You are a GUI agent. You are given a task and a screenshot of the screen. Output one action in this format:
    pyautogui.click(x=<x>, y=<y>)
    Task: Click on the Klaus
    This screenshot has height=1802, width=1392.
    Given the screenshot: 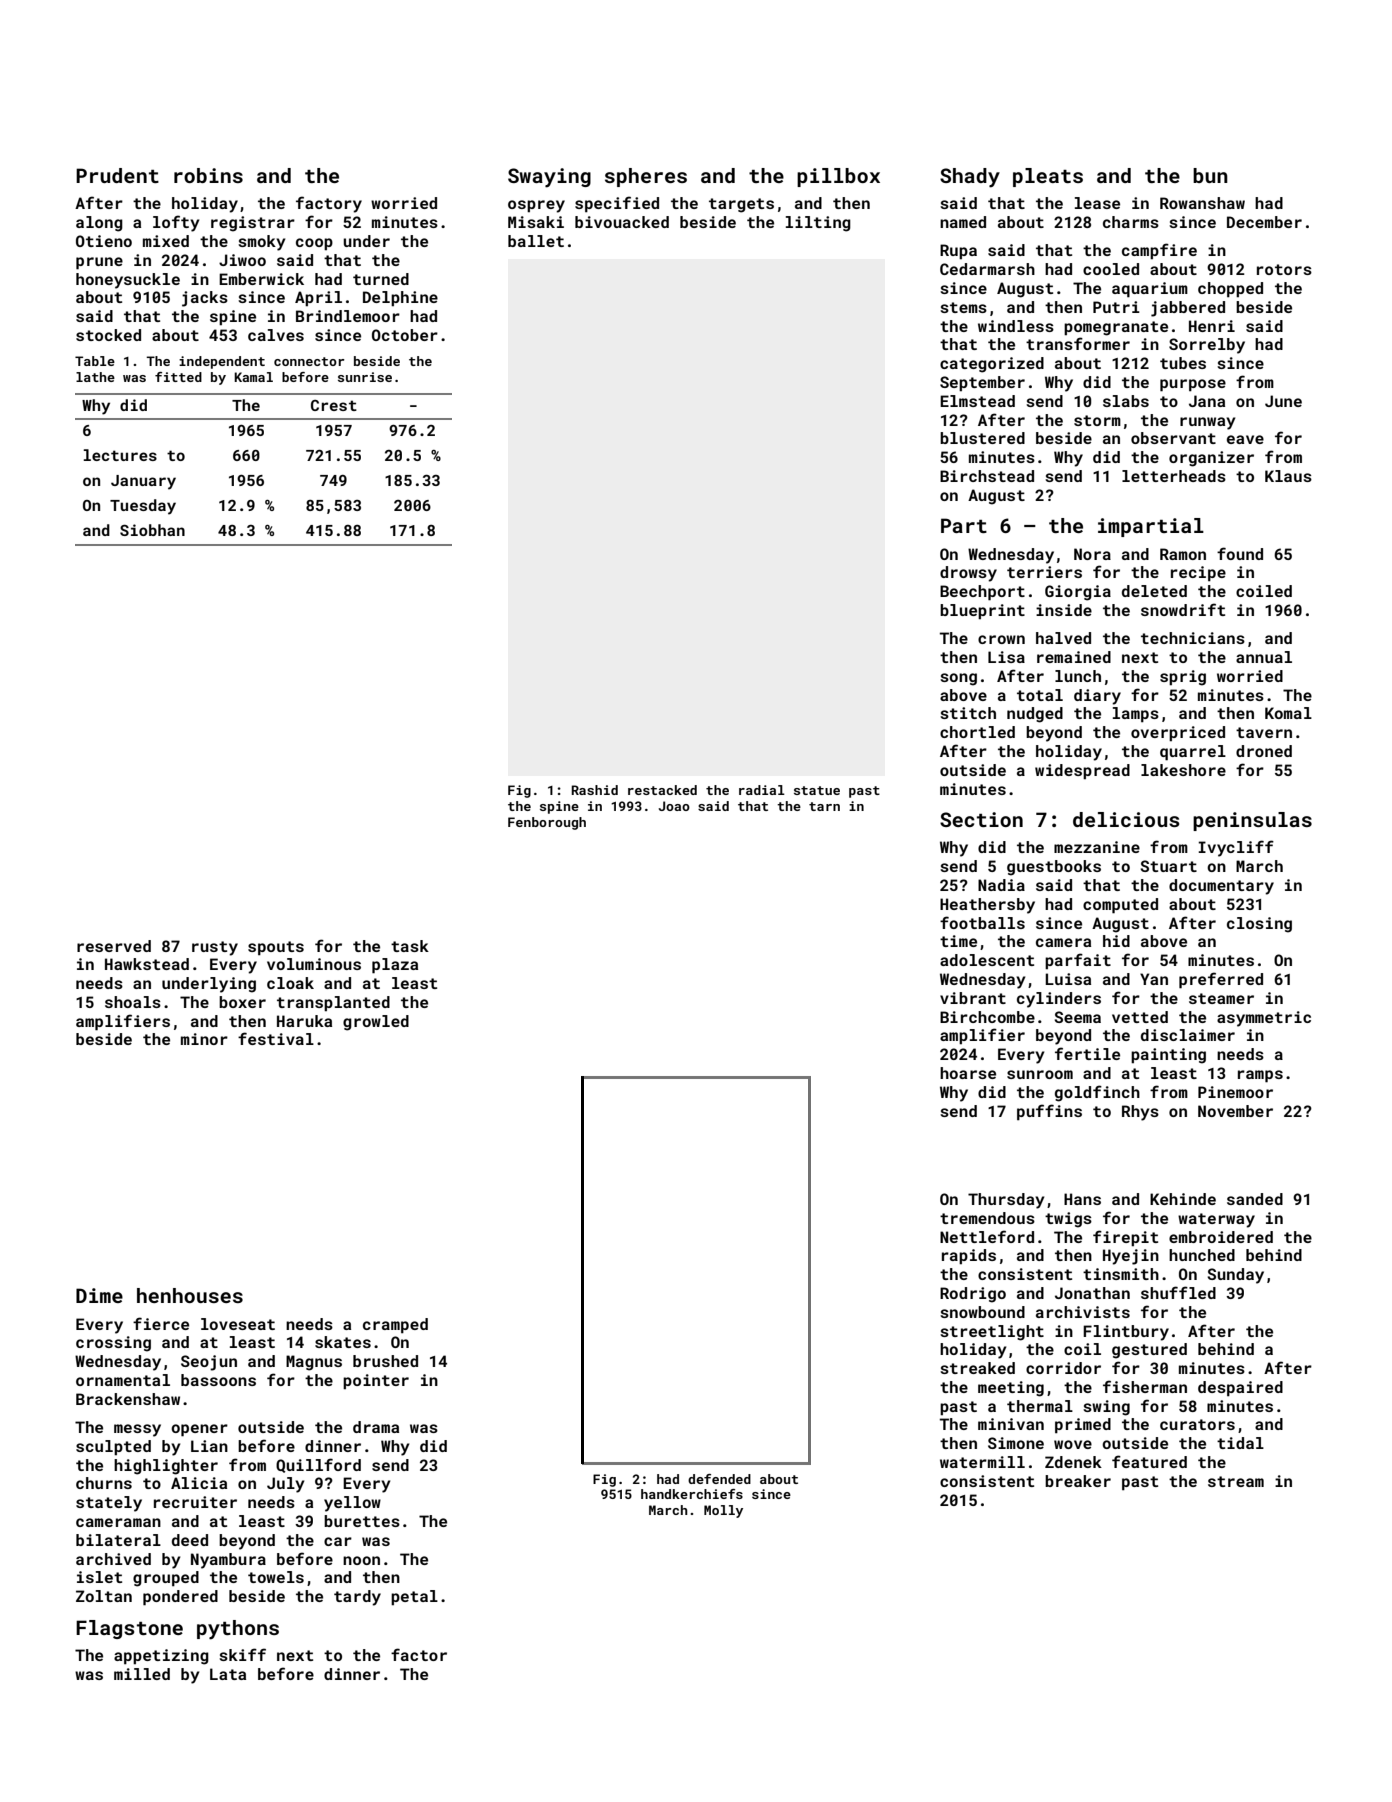 What is the action you would take?
    pyautogui.click(x=1288, y=476)
